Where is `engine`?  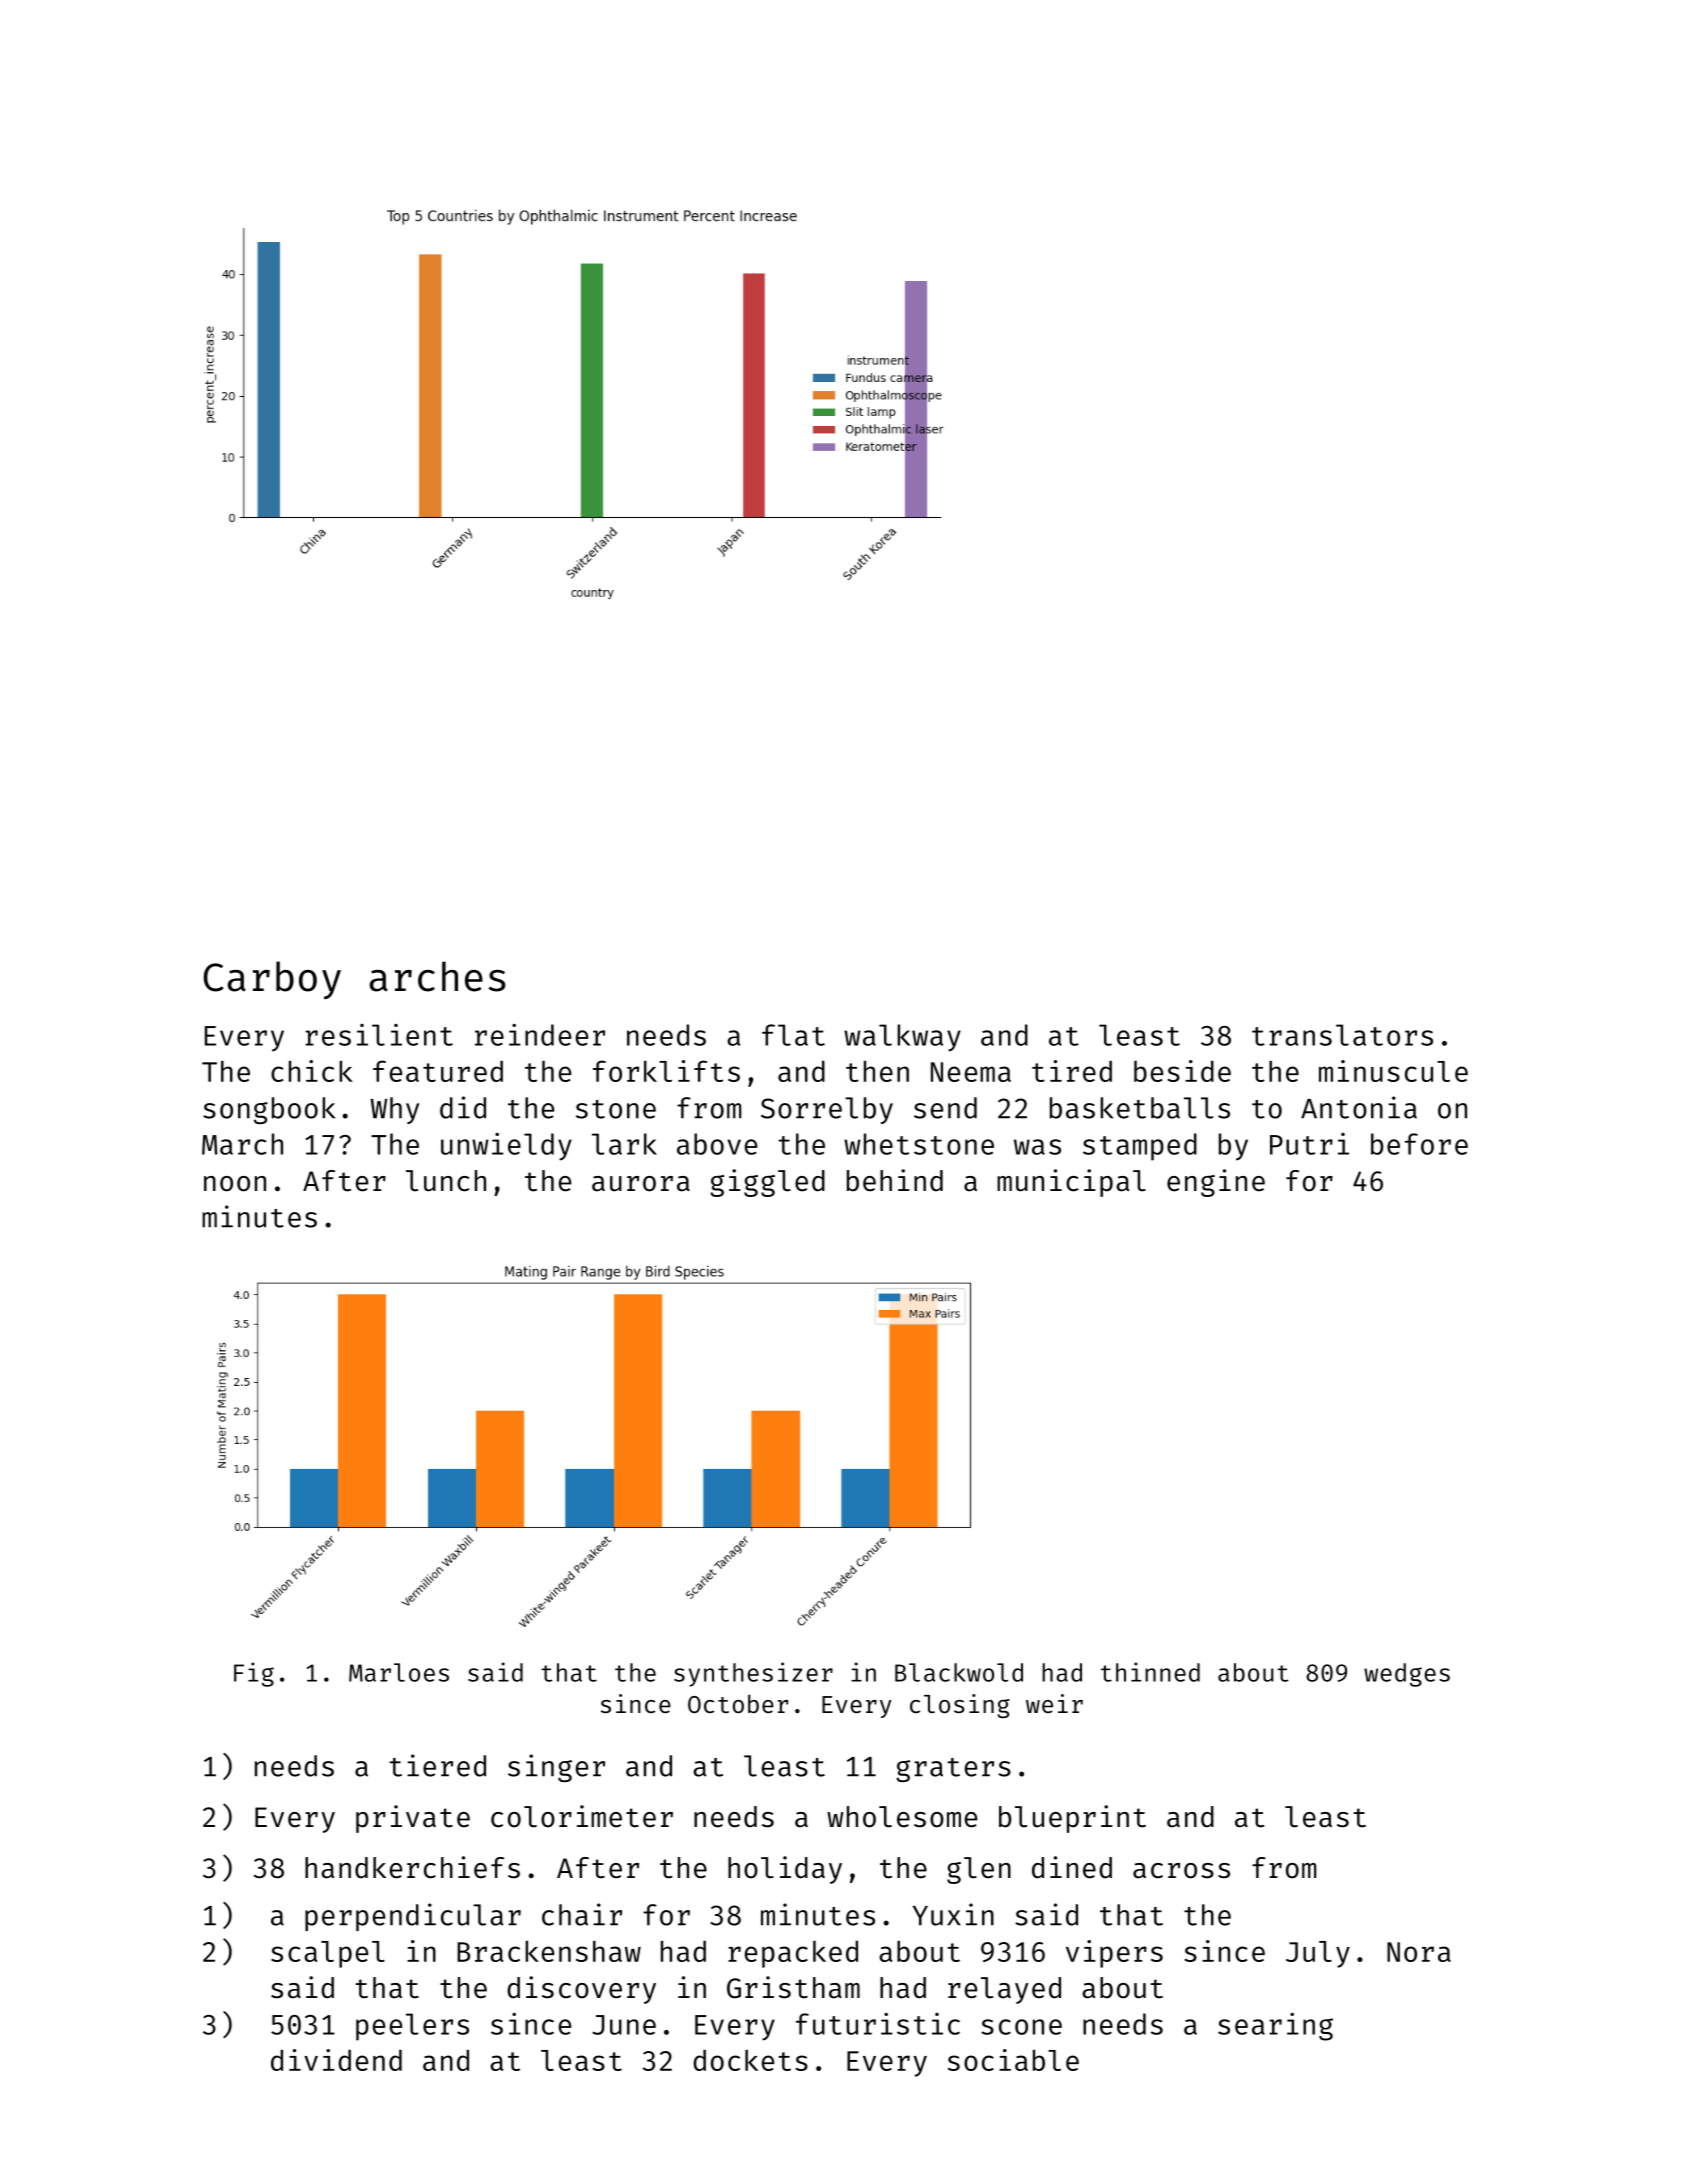 engine is located at coordinates (1216, 1183).
